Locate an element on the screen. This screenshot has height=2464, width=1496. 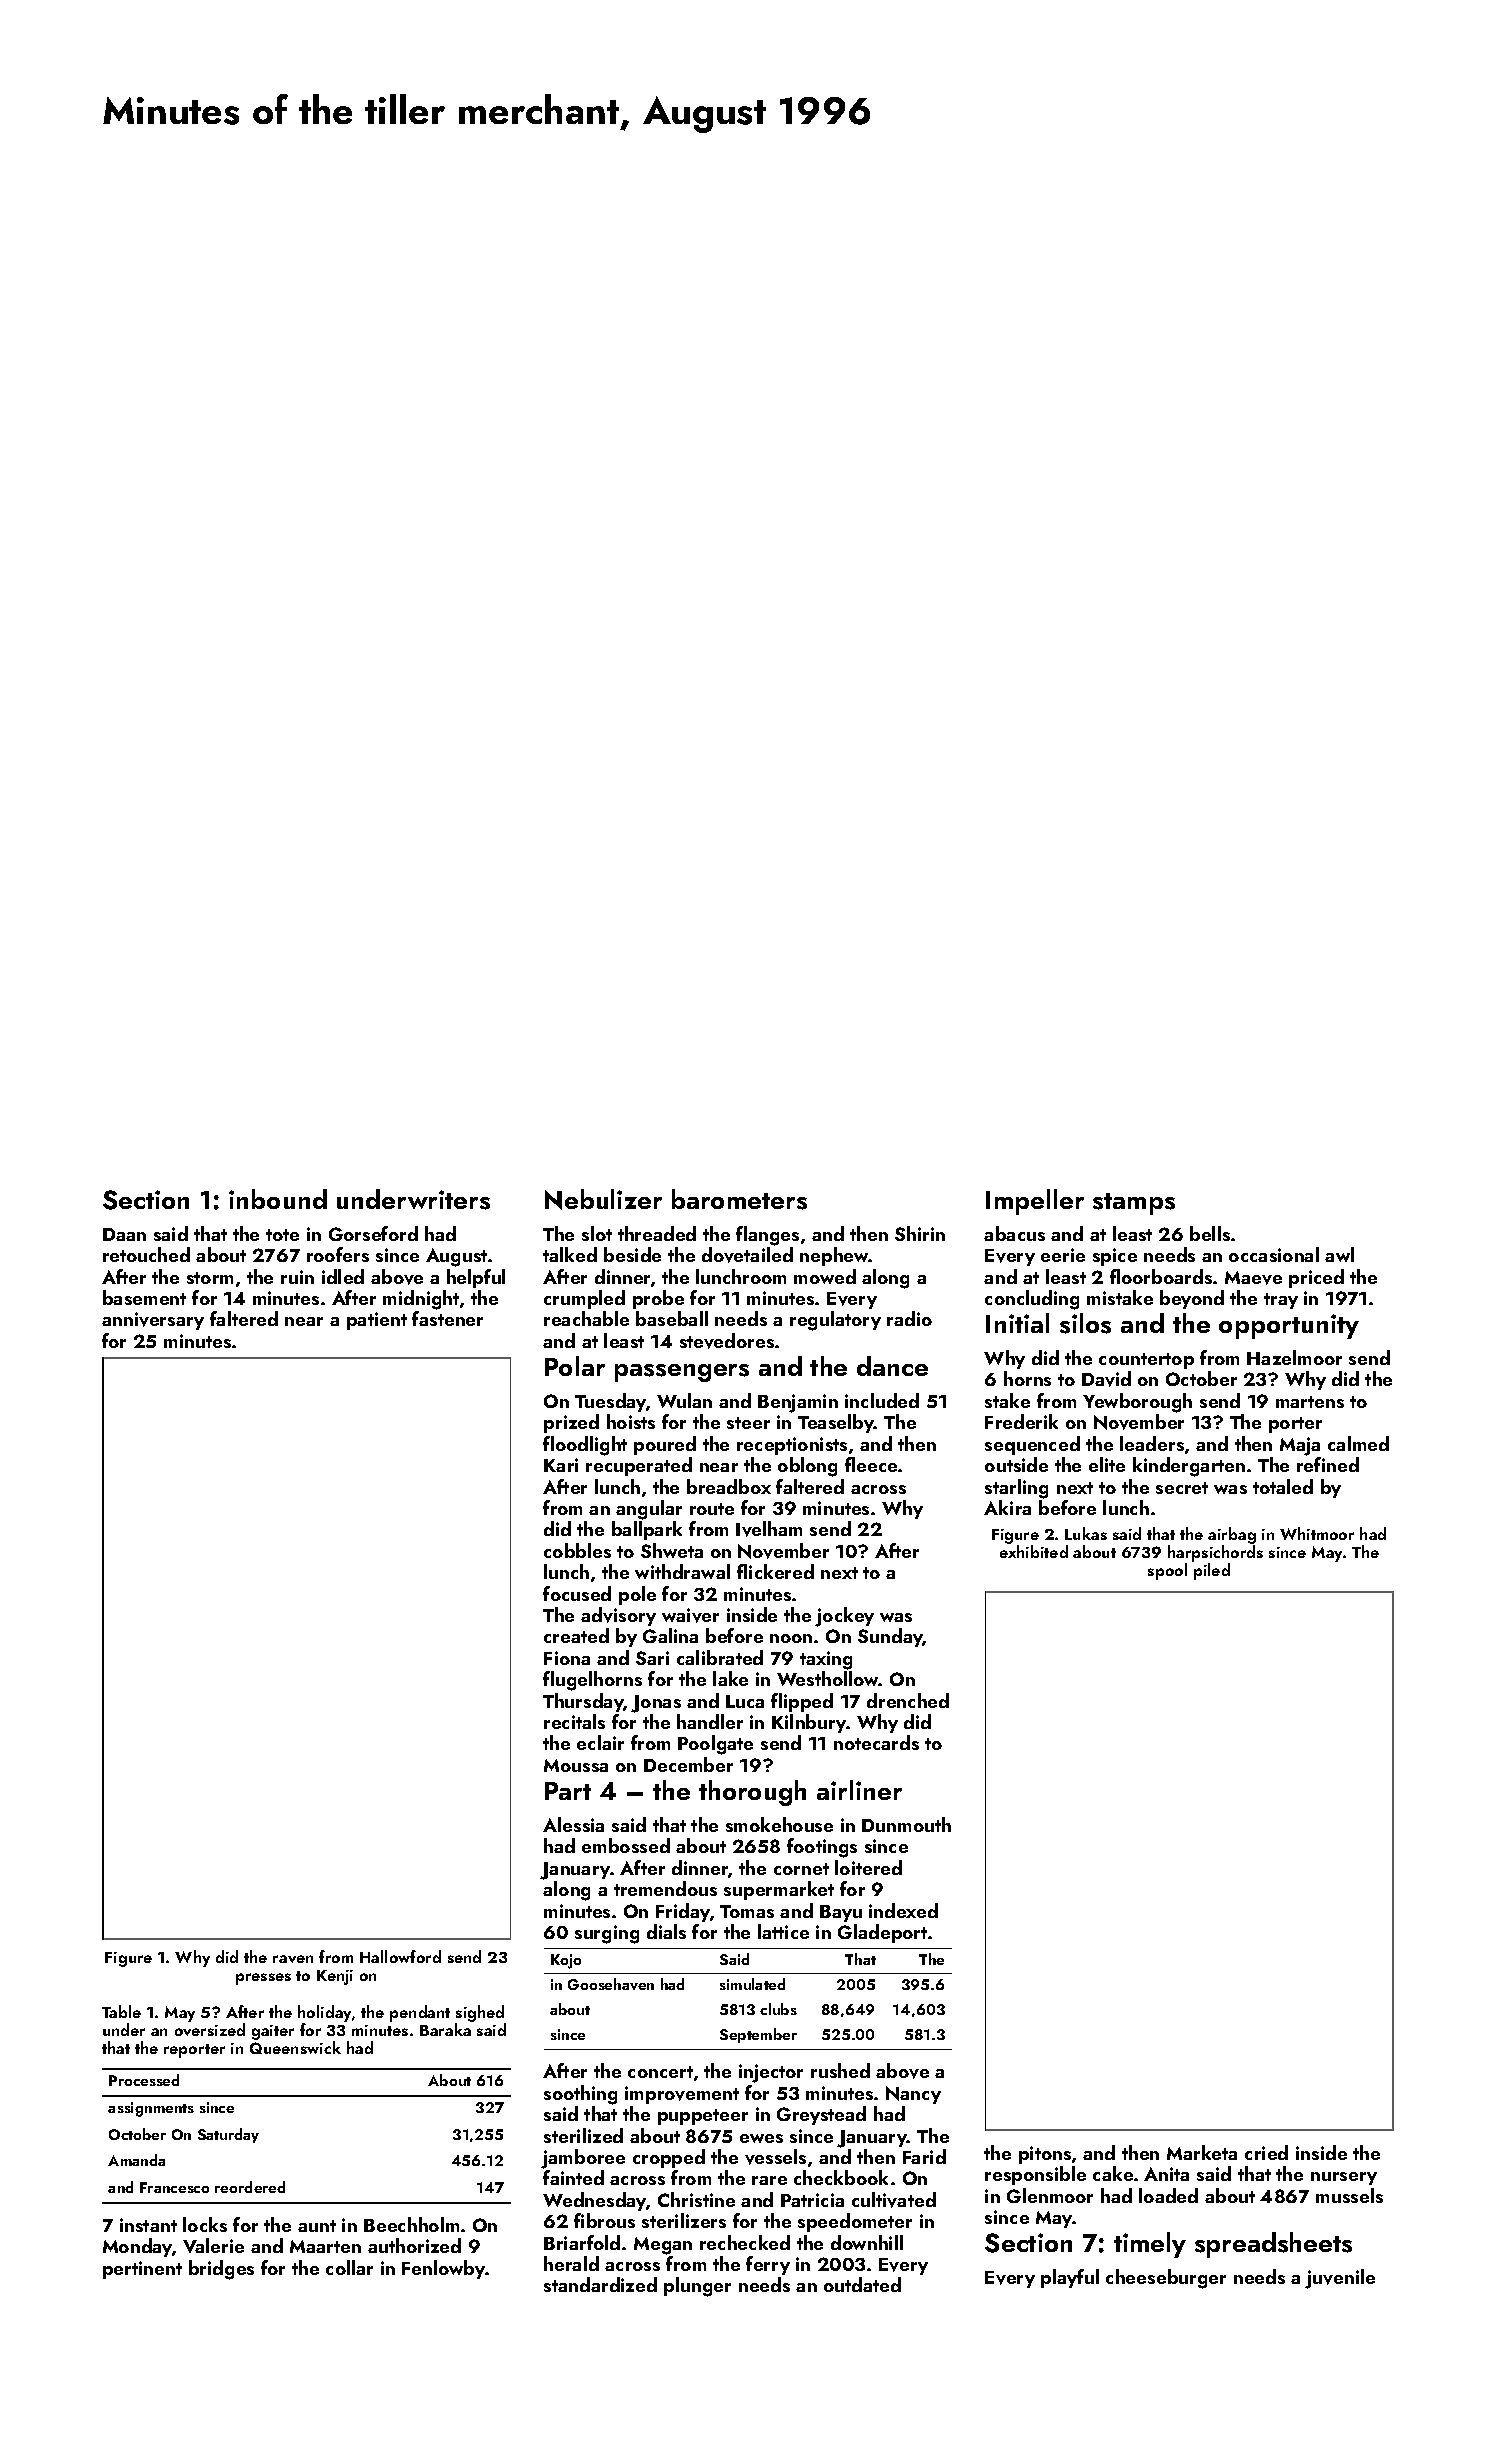
calmed is located at coordinates (1358, 1443).
